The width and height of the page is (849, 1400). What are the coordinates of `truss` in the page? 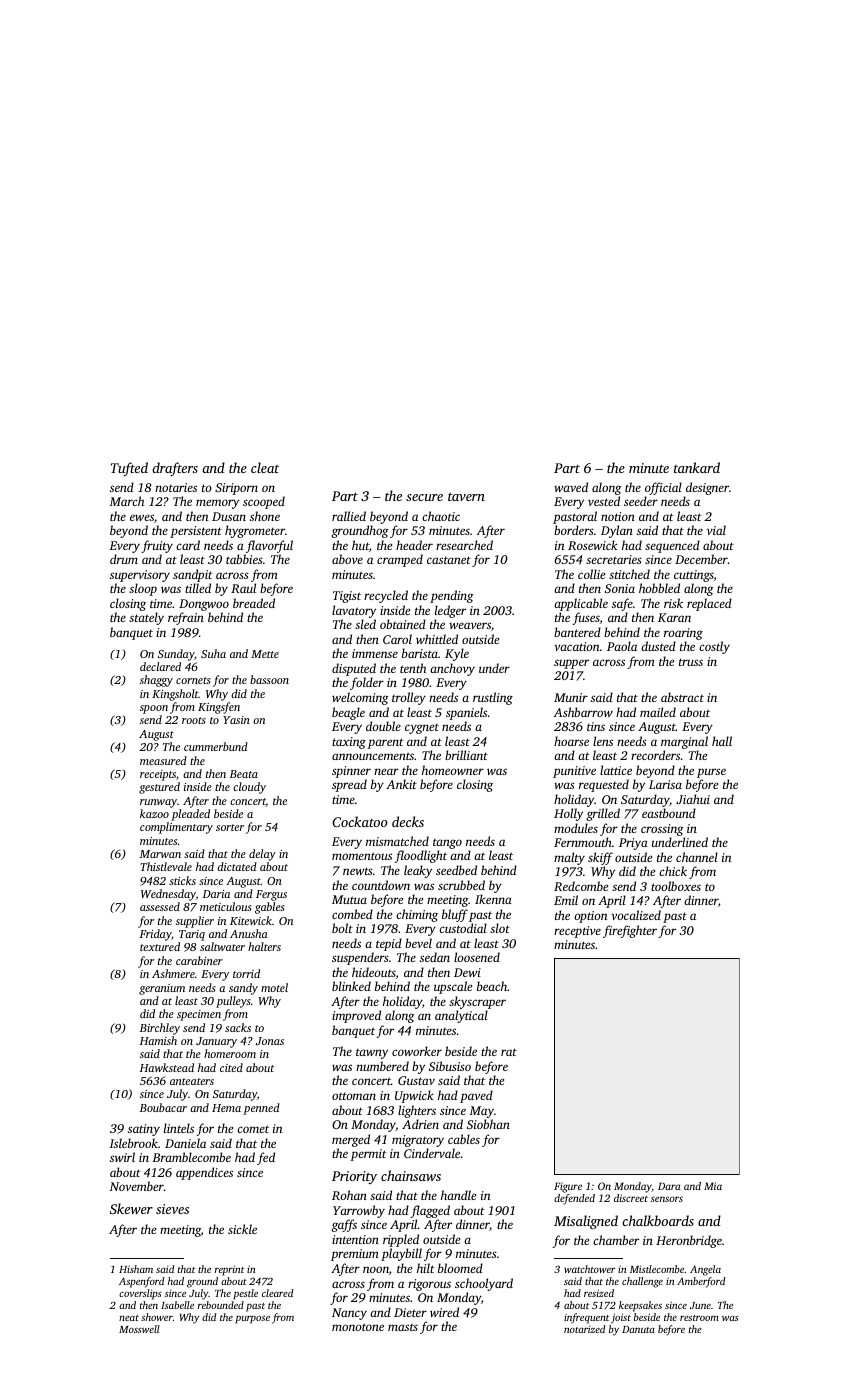 It's located at (691, 662).
